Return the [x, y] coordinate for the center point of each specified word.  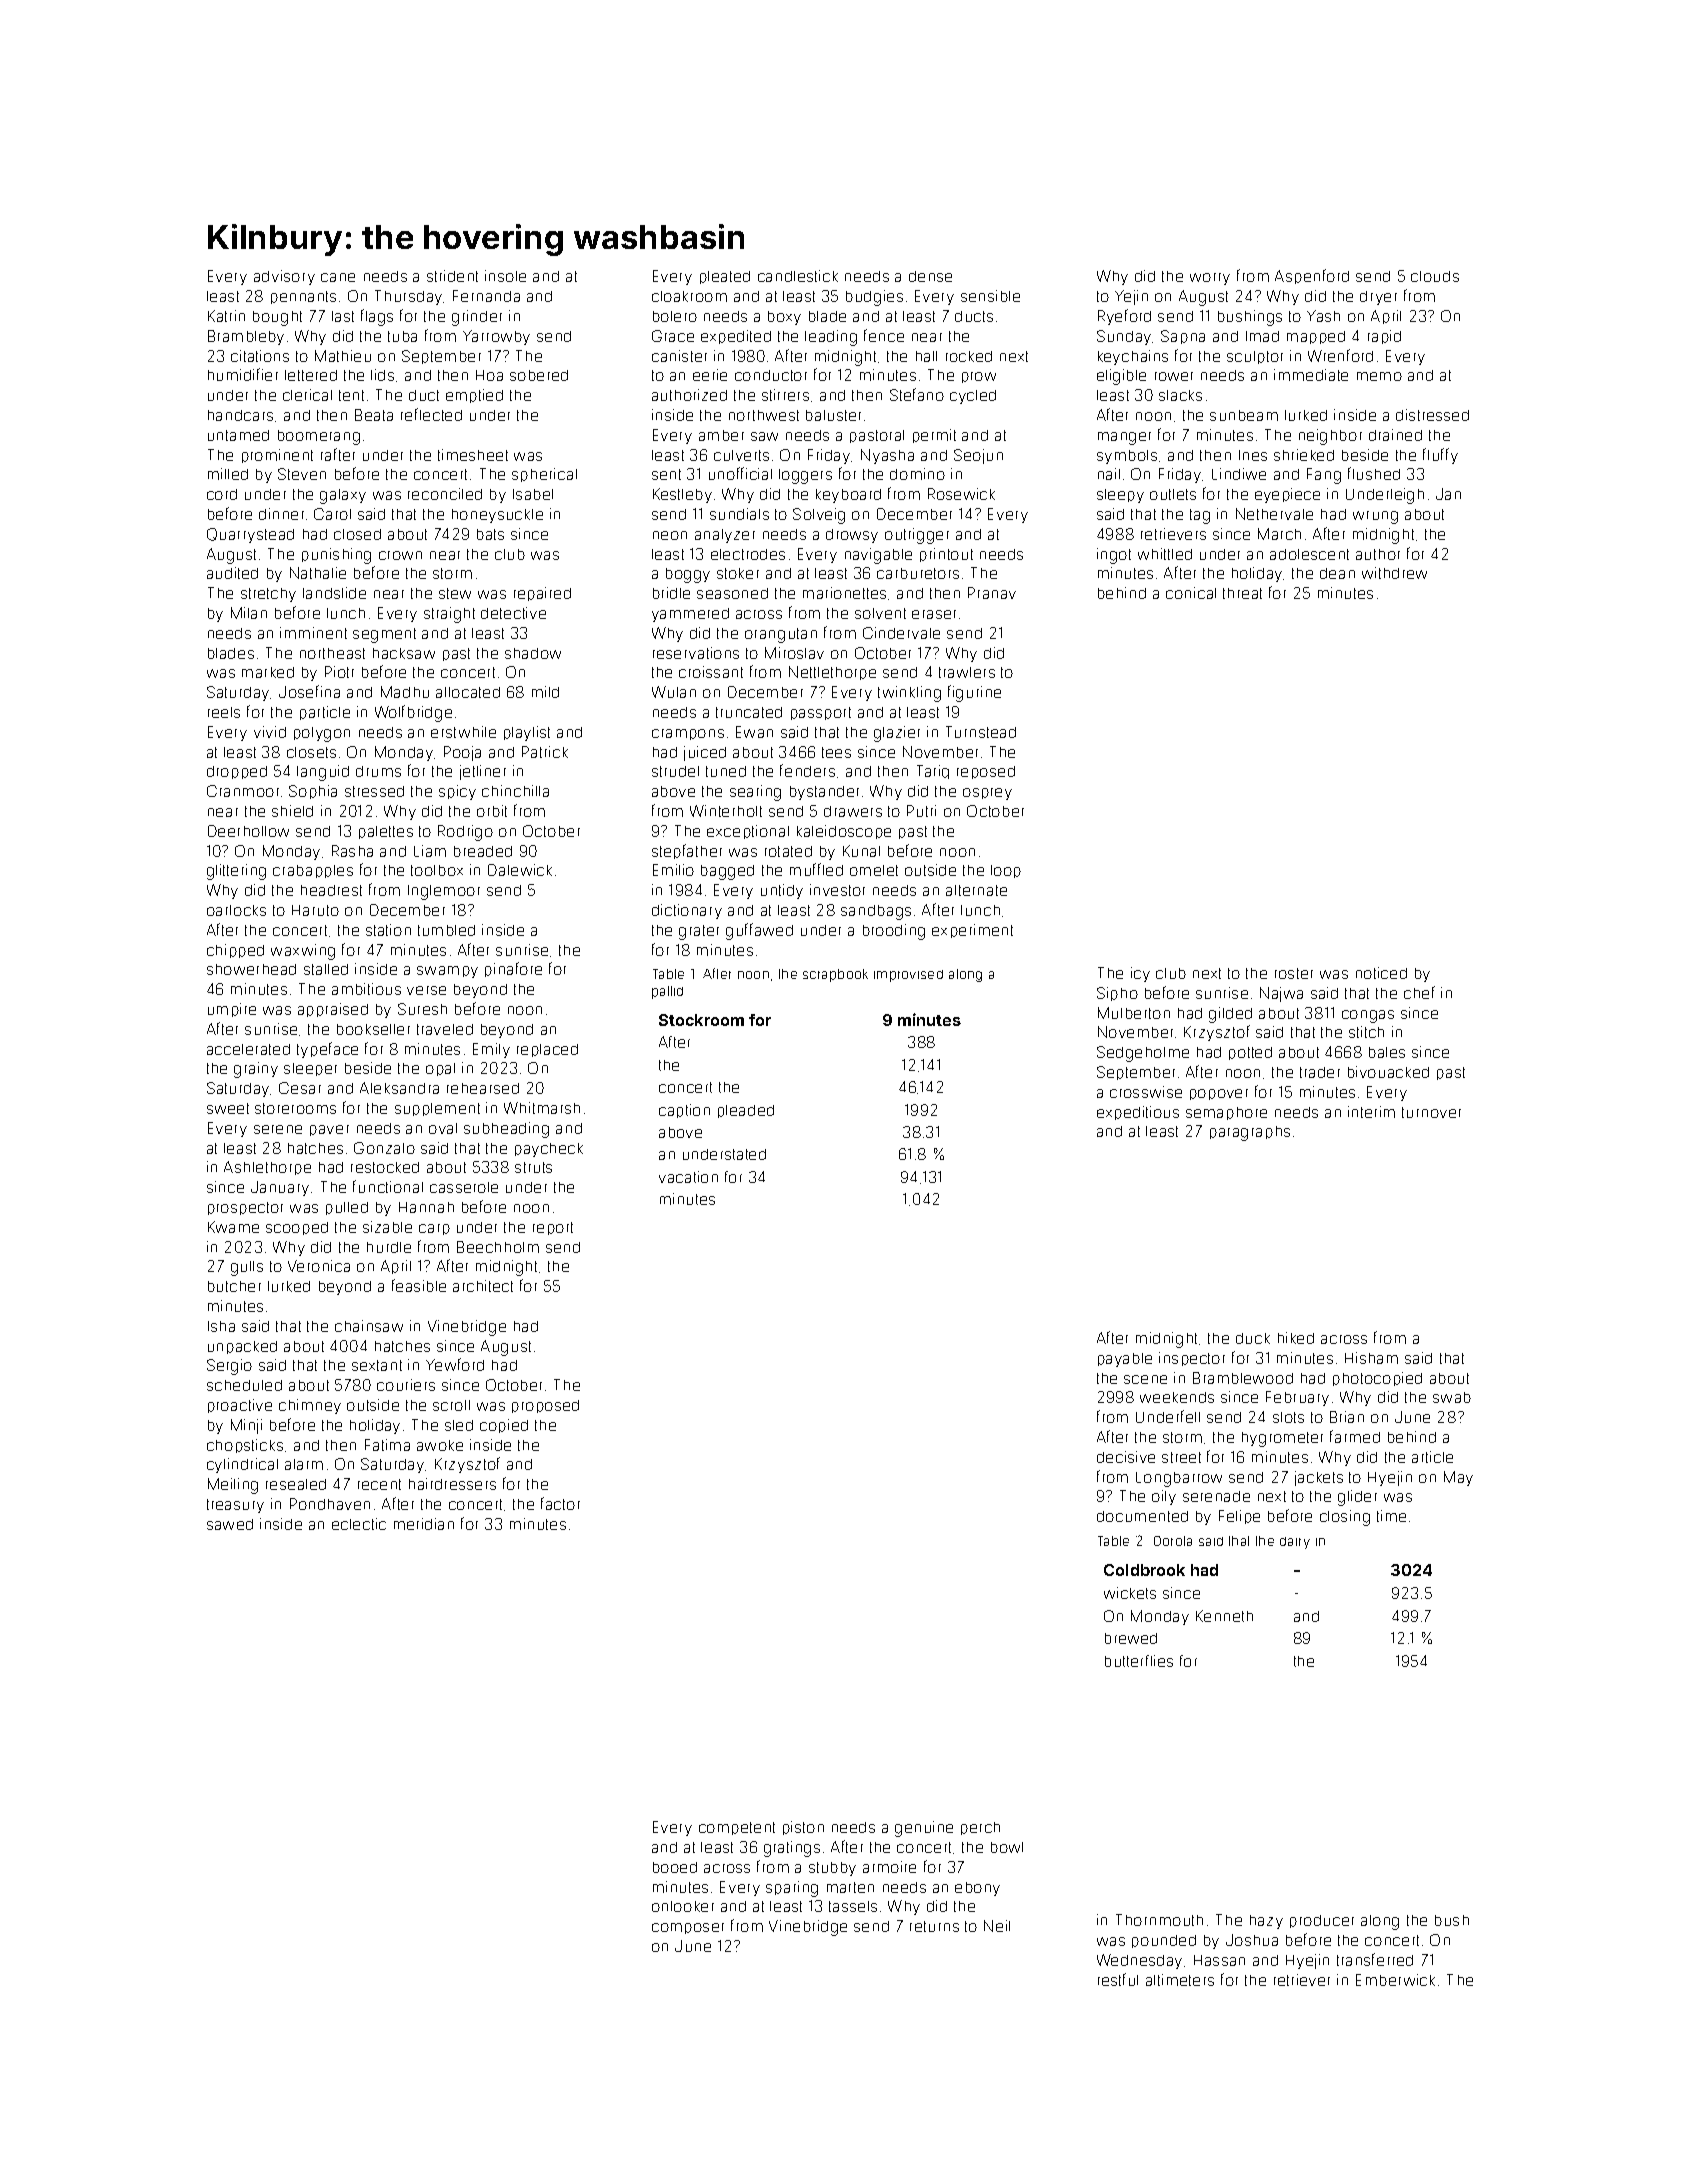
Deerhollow [248, 831]
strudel [675, 771]
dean [1337, 573]
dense [930, 276]
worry [1210, 279]
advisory [284, 277]
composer [688, 1928]
